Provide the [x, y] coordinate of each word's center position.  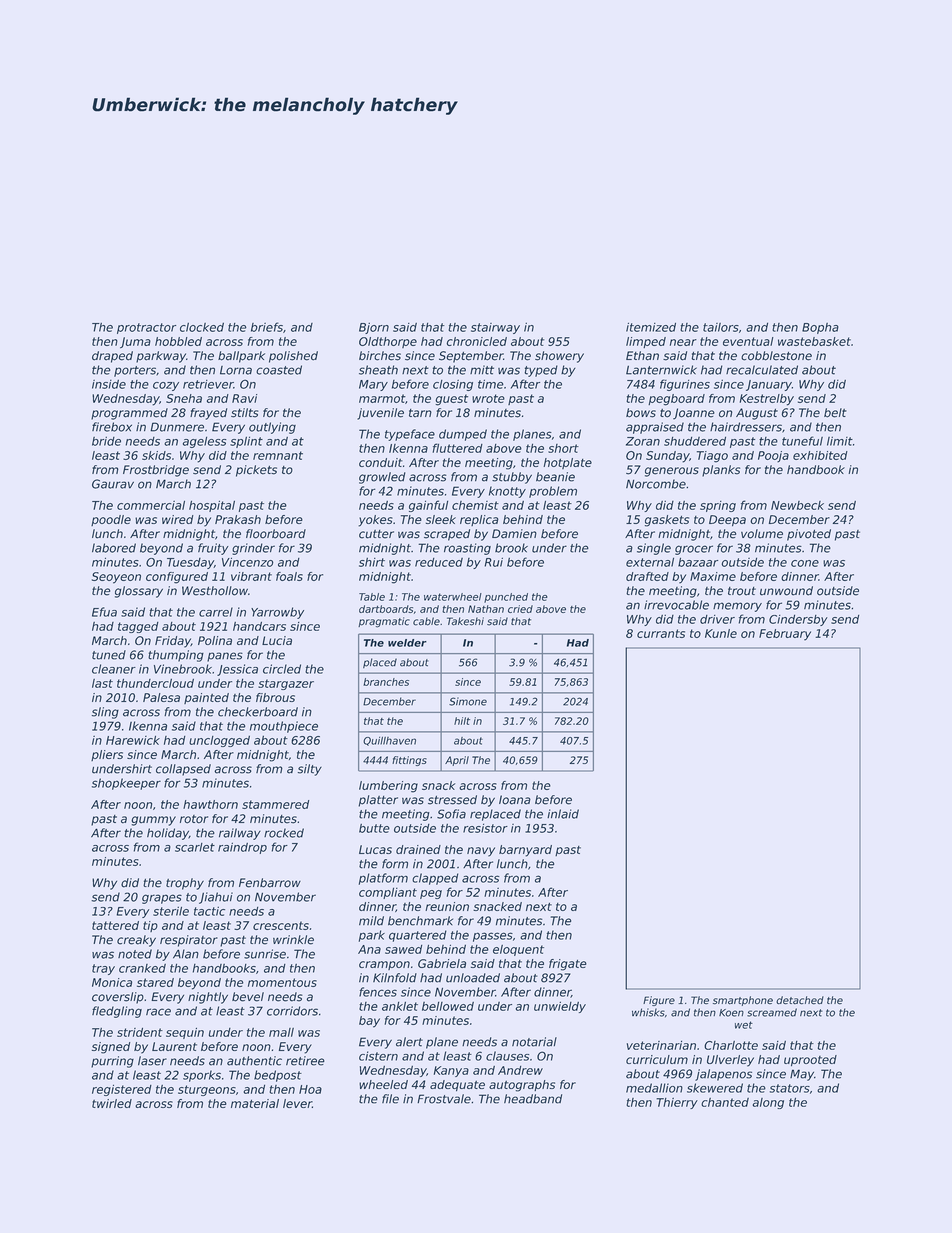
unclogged [219, 741]
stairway [495, 328]
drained [418, 849]
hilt [462, 721]
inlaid [563, 814]
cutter [376, 534]
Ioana [515, 800]
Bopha [820, 328]
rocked [284, 833]
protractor [146, 328]
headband [533, 1099]
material [255, 1103]
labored [114, 548]
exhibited [820, 455]
